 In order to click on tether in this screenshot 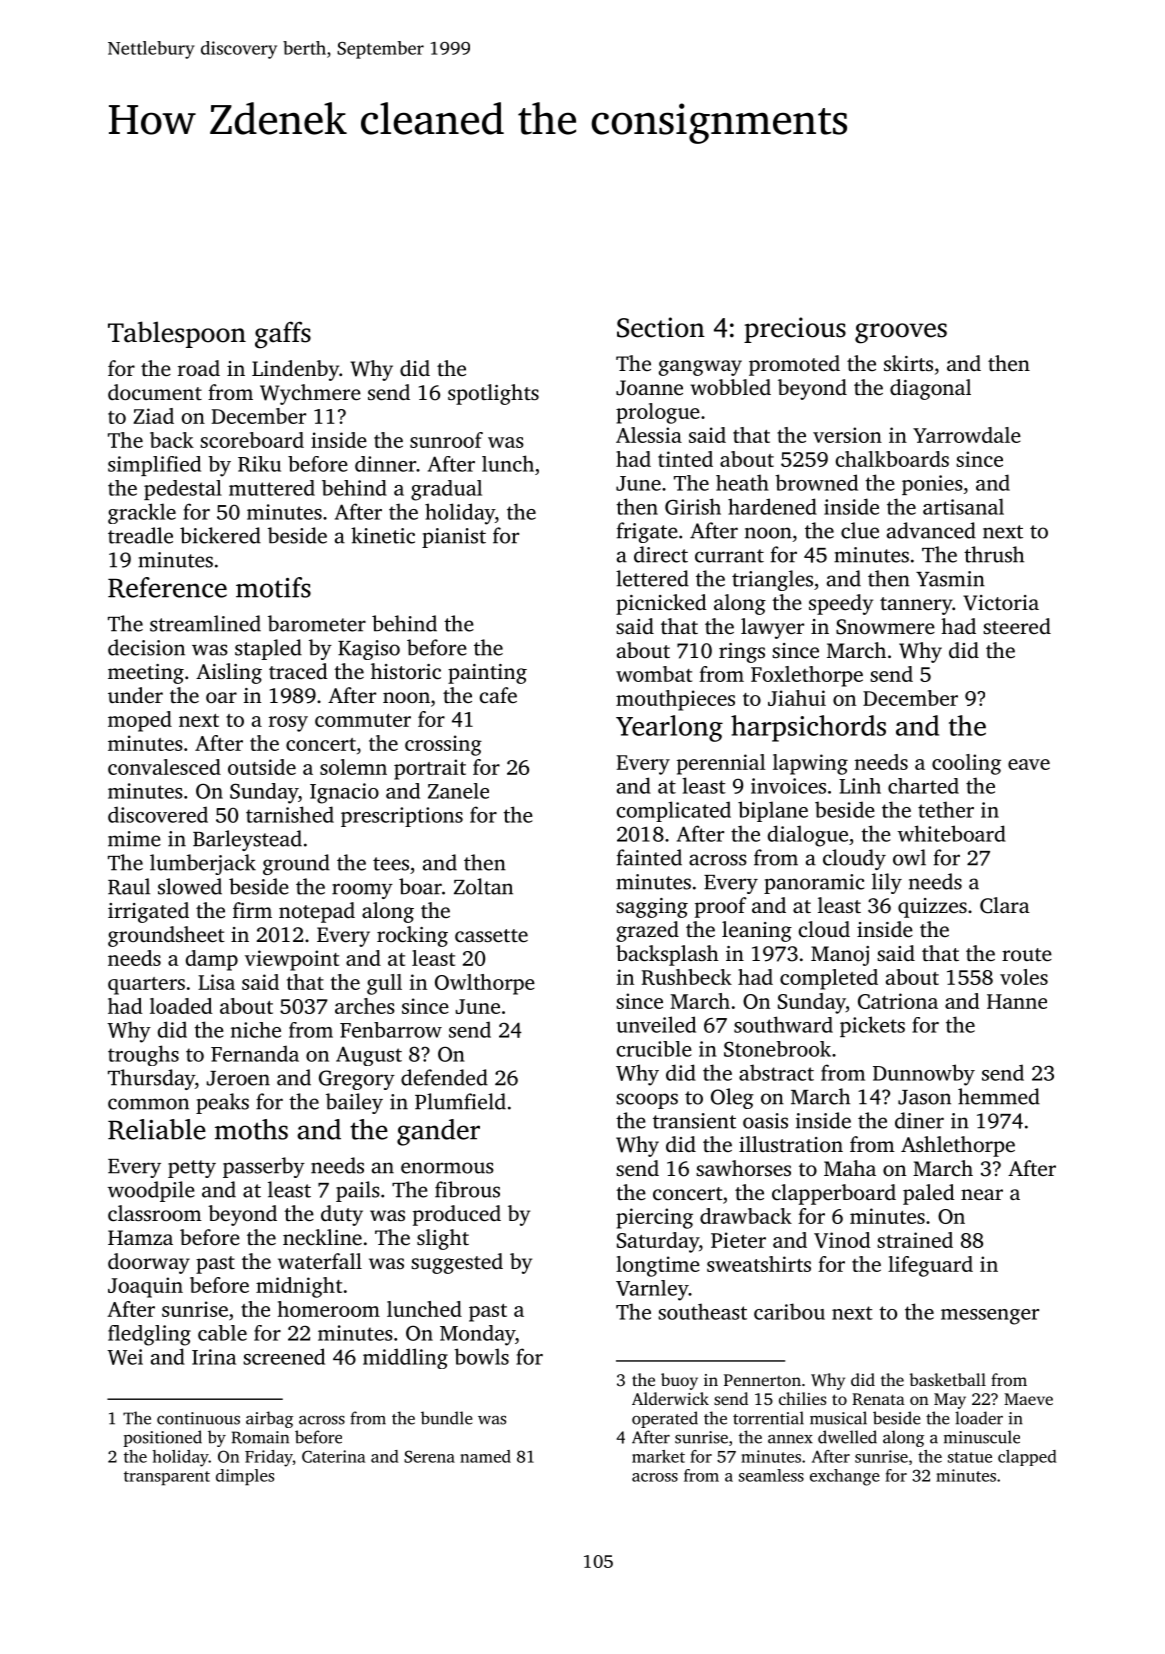, I will do `click(946, 809)`.
